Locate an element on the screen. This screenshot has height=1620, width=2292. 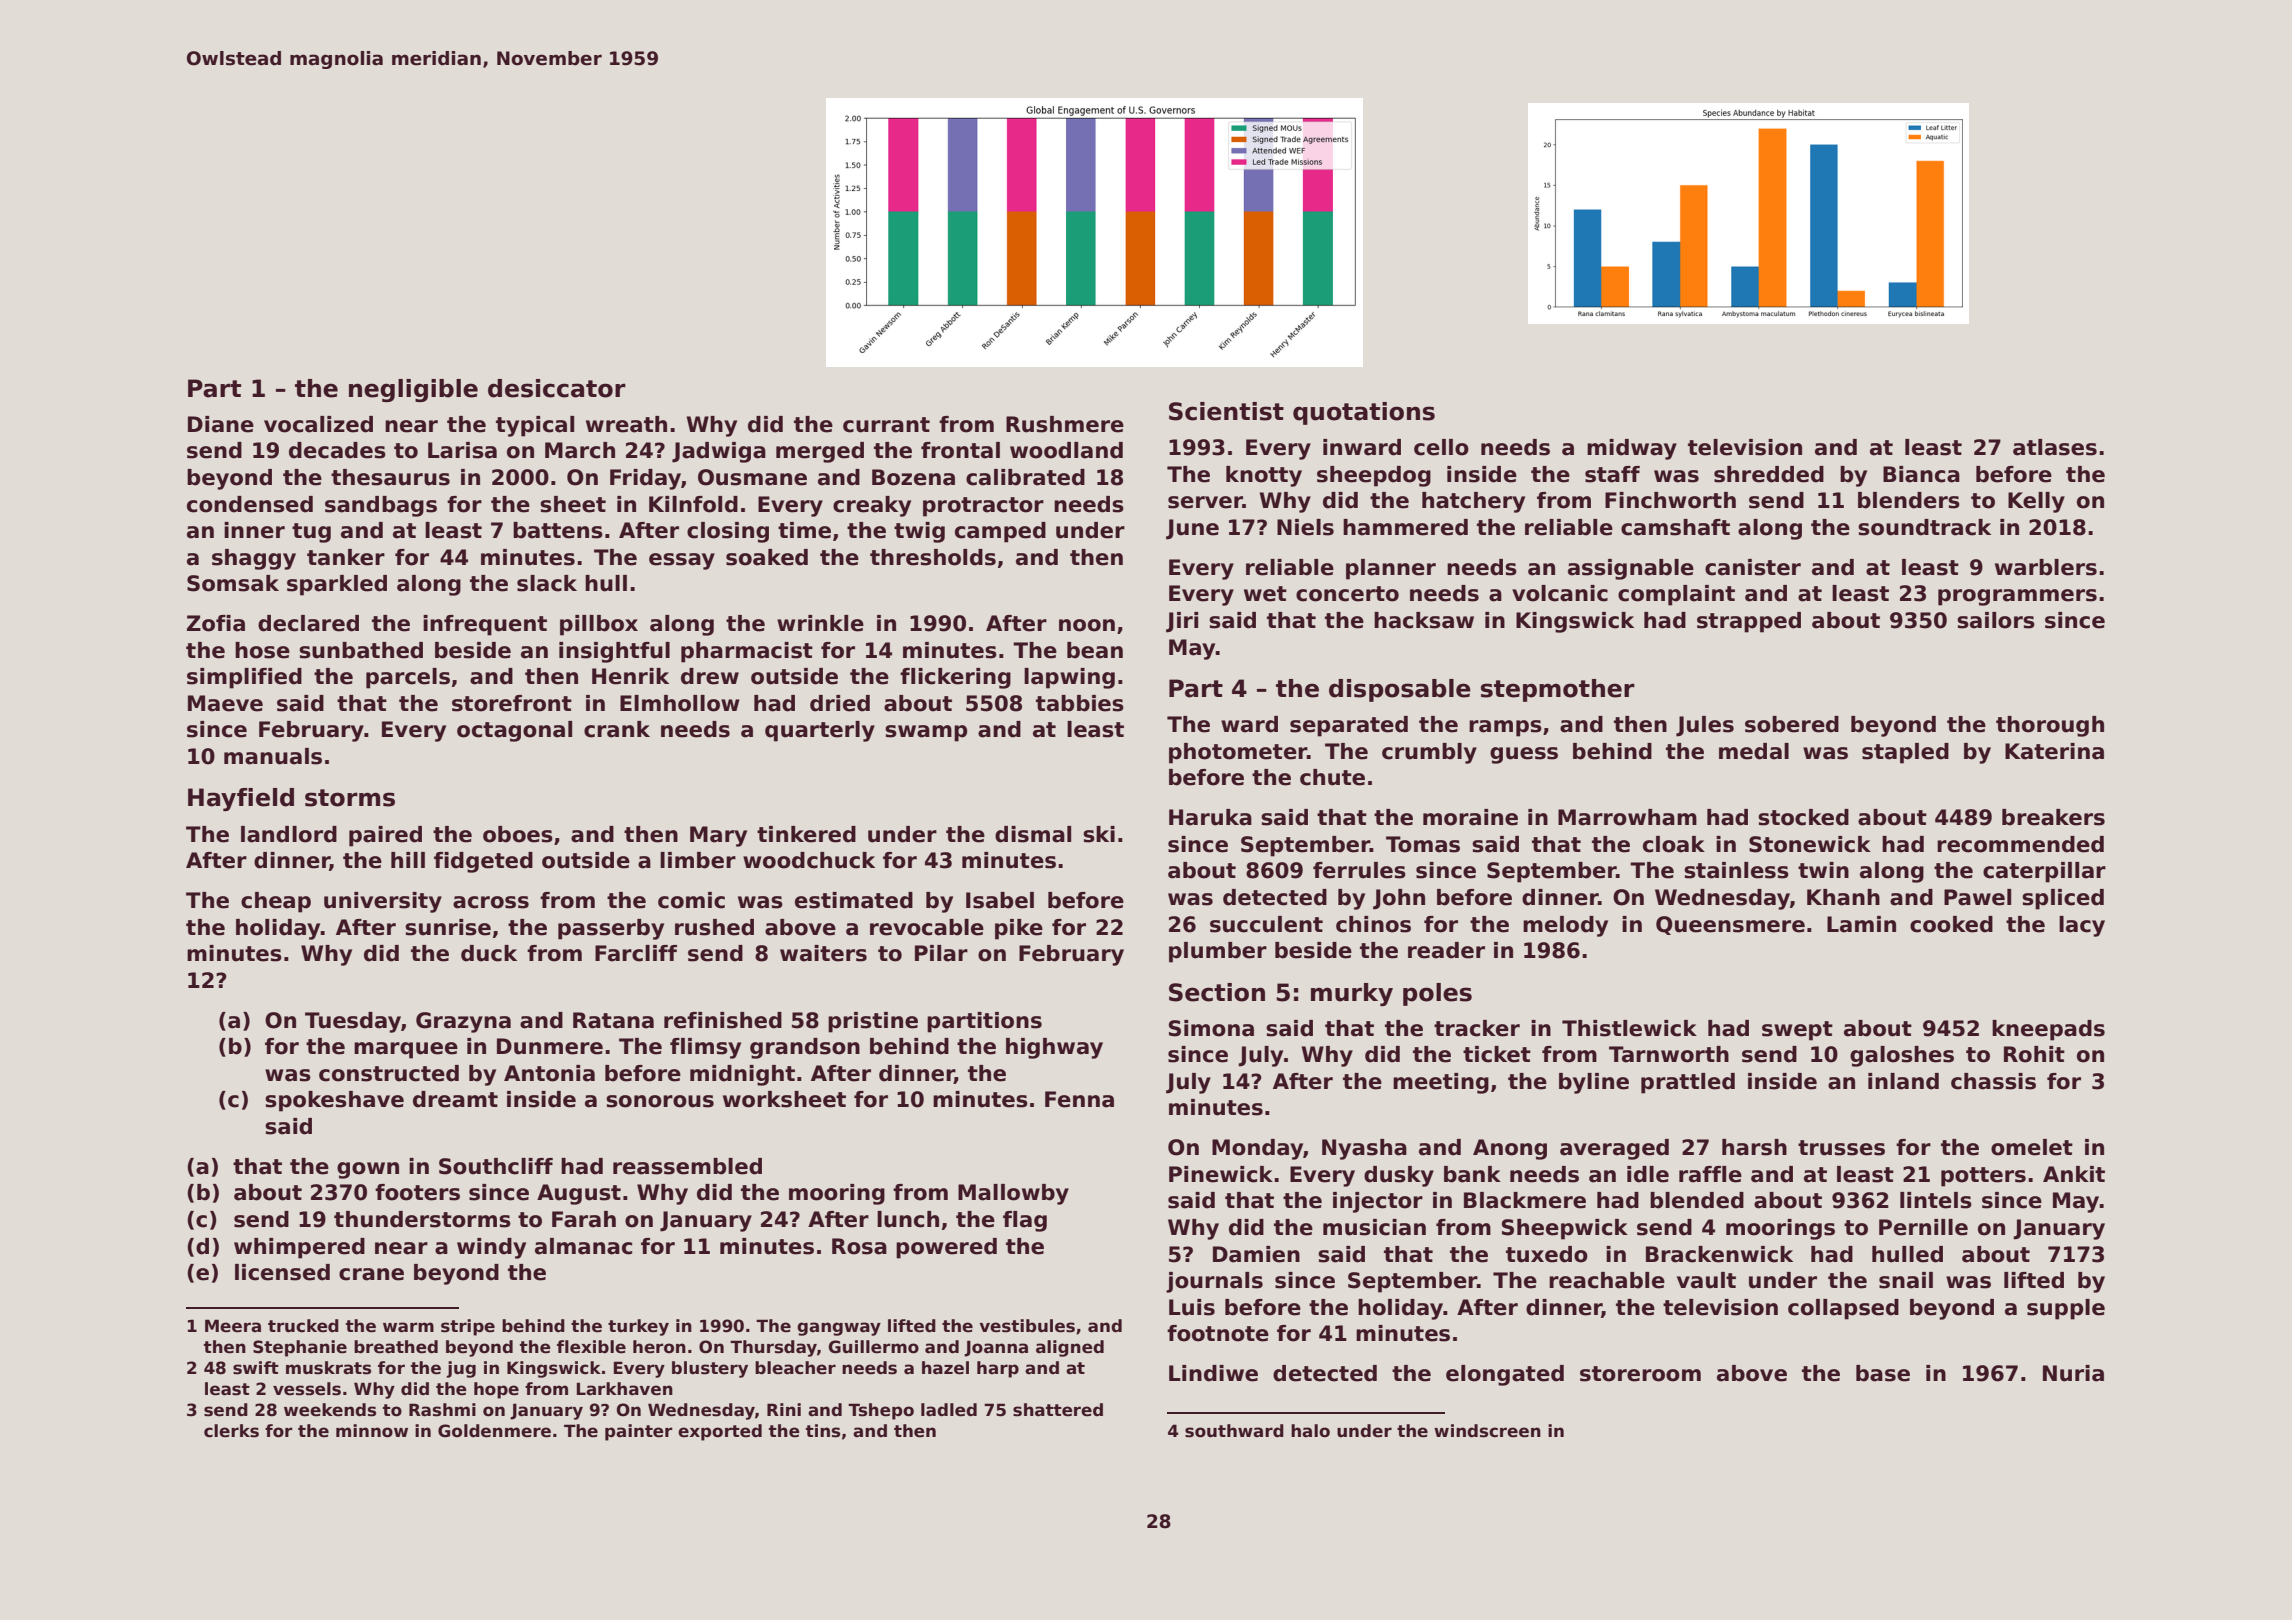
Fenna is located at coordinates (1079, 1099).
